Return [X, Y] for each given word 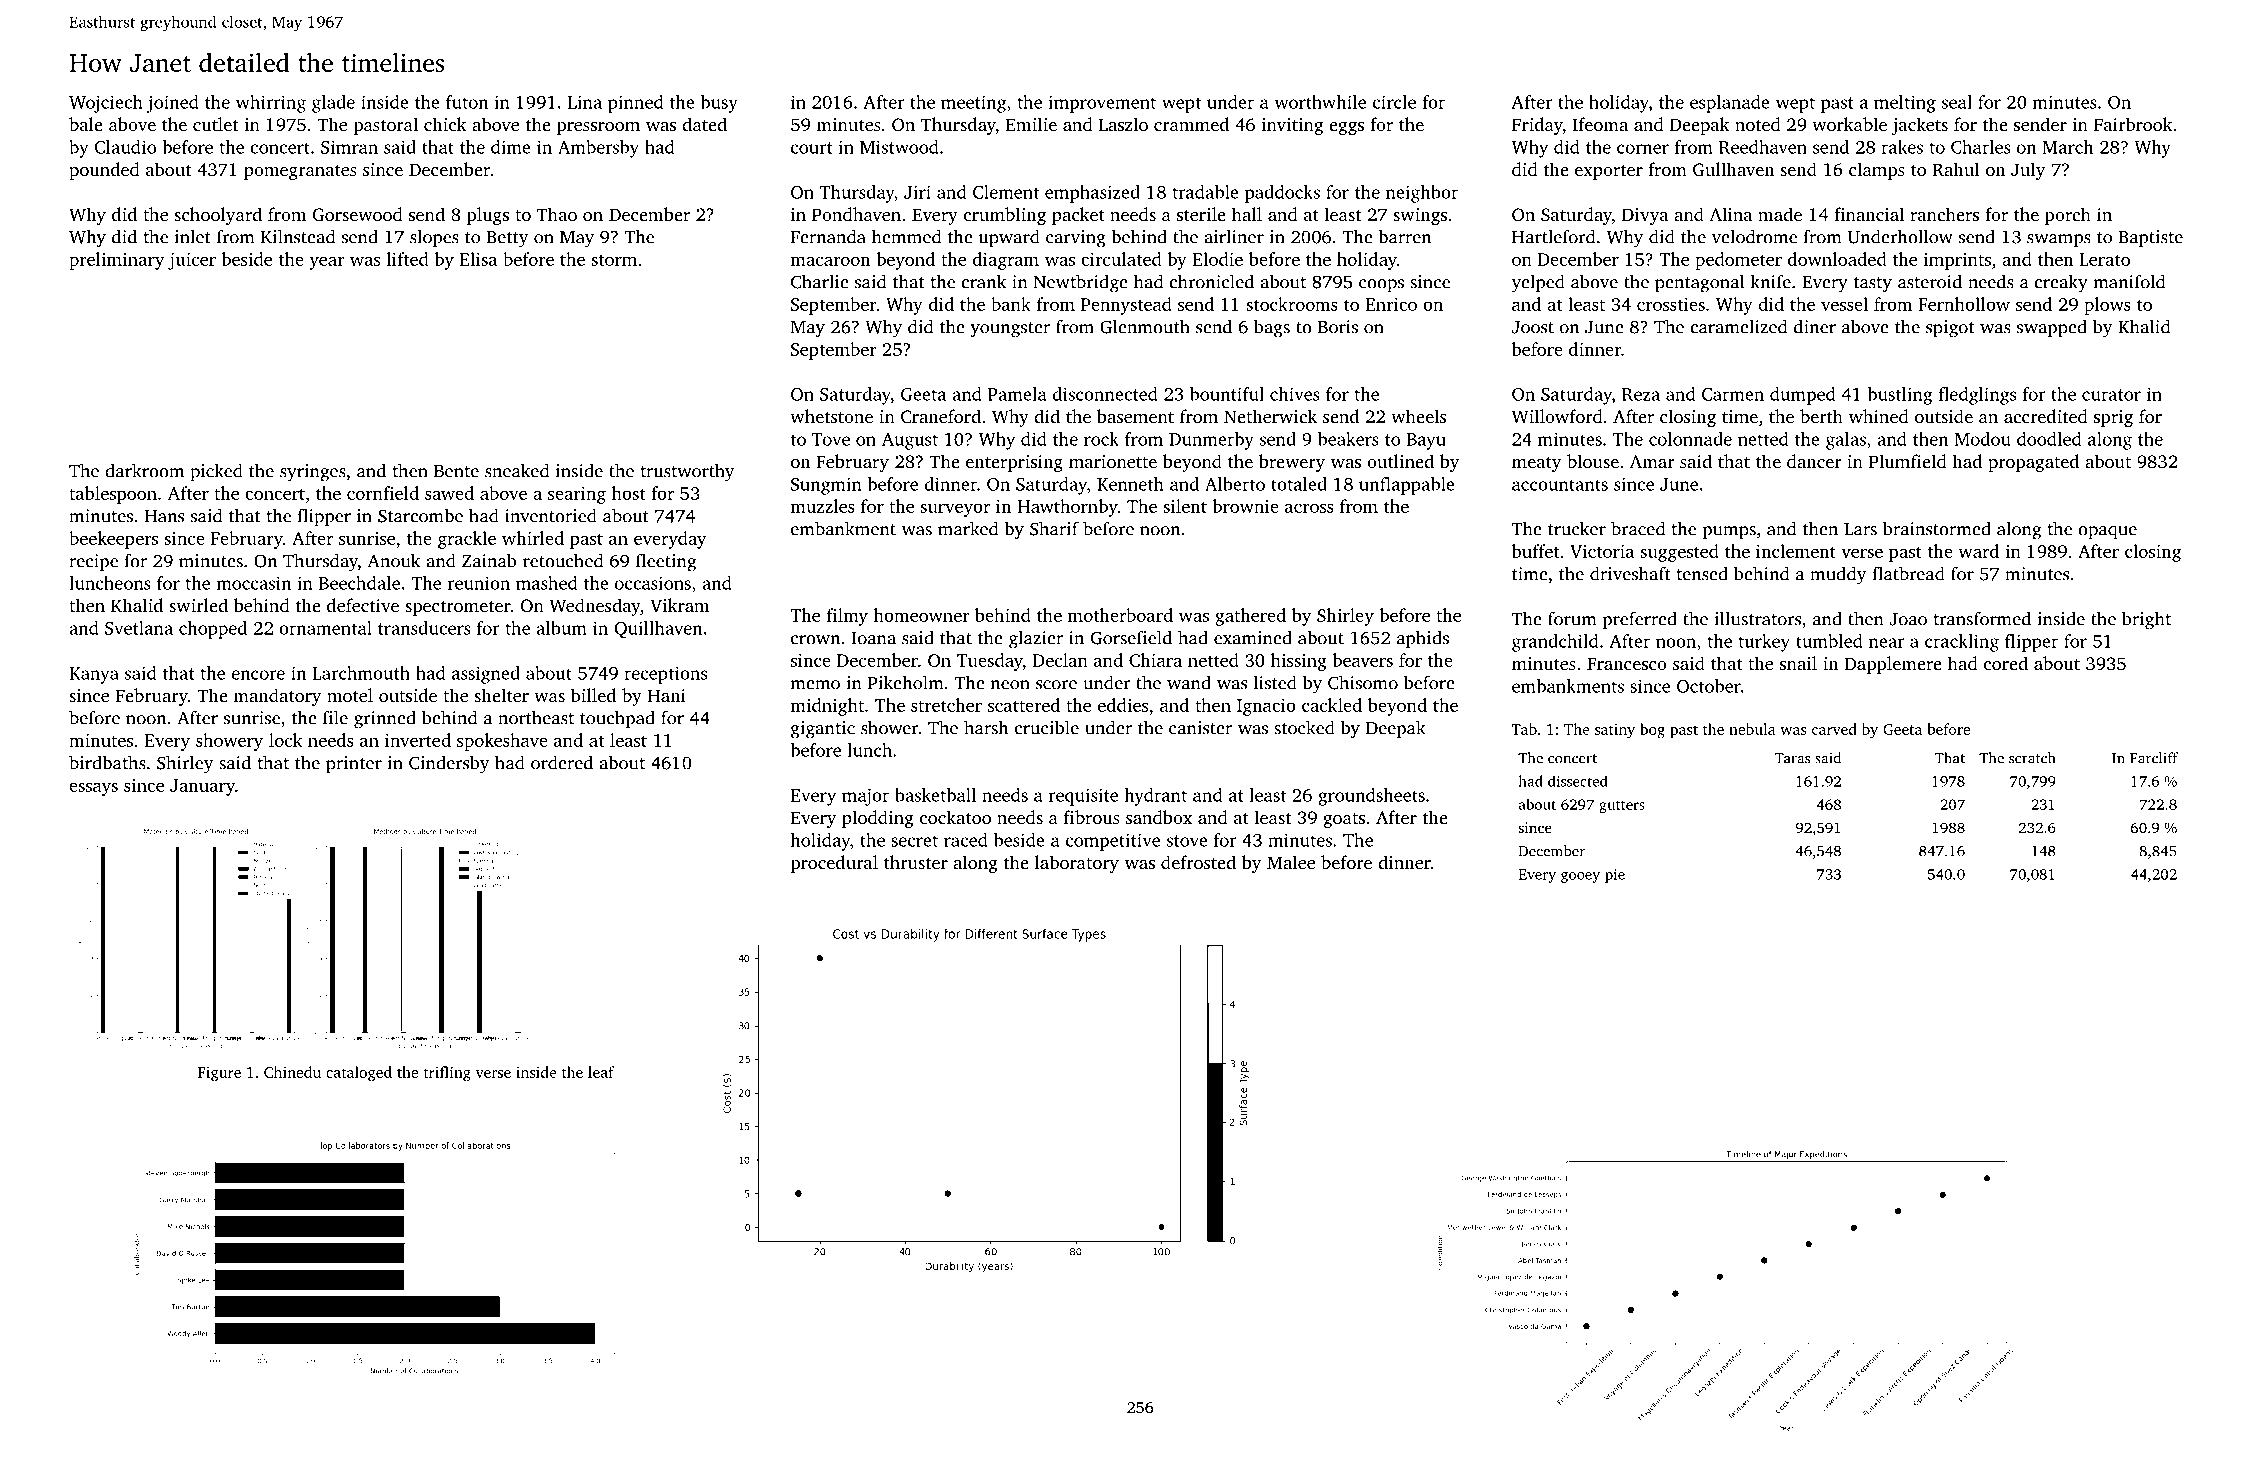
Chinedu [292, 1072]
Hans [164, 516]
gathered [1250, 617]
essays [93, 789]
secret [914, 841]
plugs [488, 216]
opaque [2107, 533]
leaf [601, 1072]
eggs [1346, 128]
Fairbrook [2133, 124]
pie [1615, 876]
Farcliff [2154, 758]
